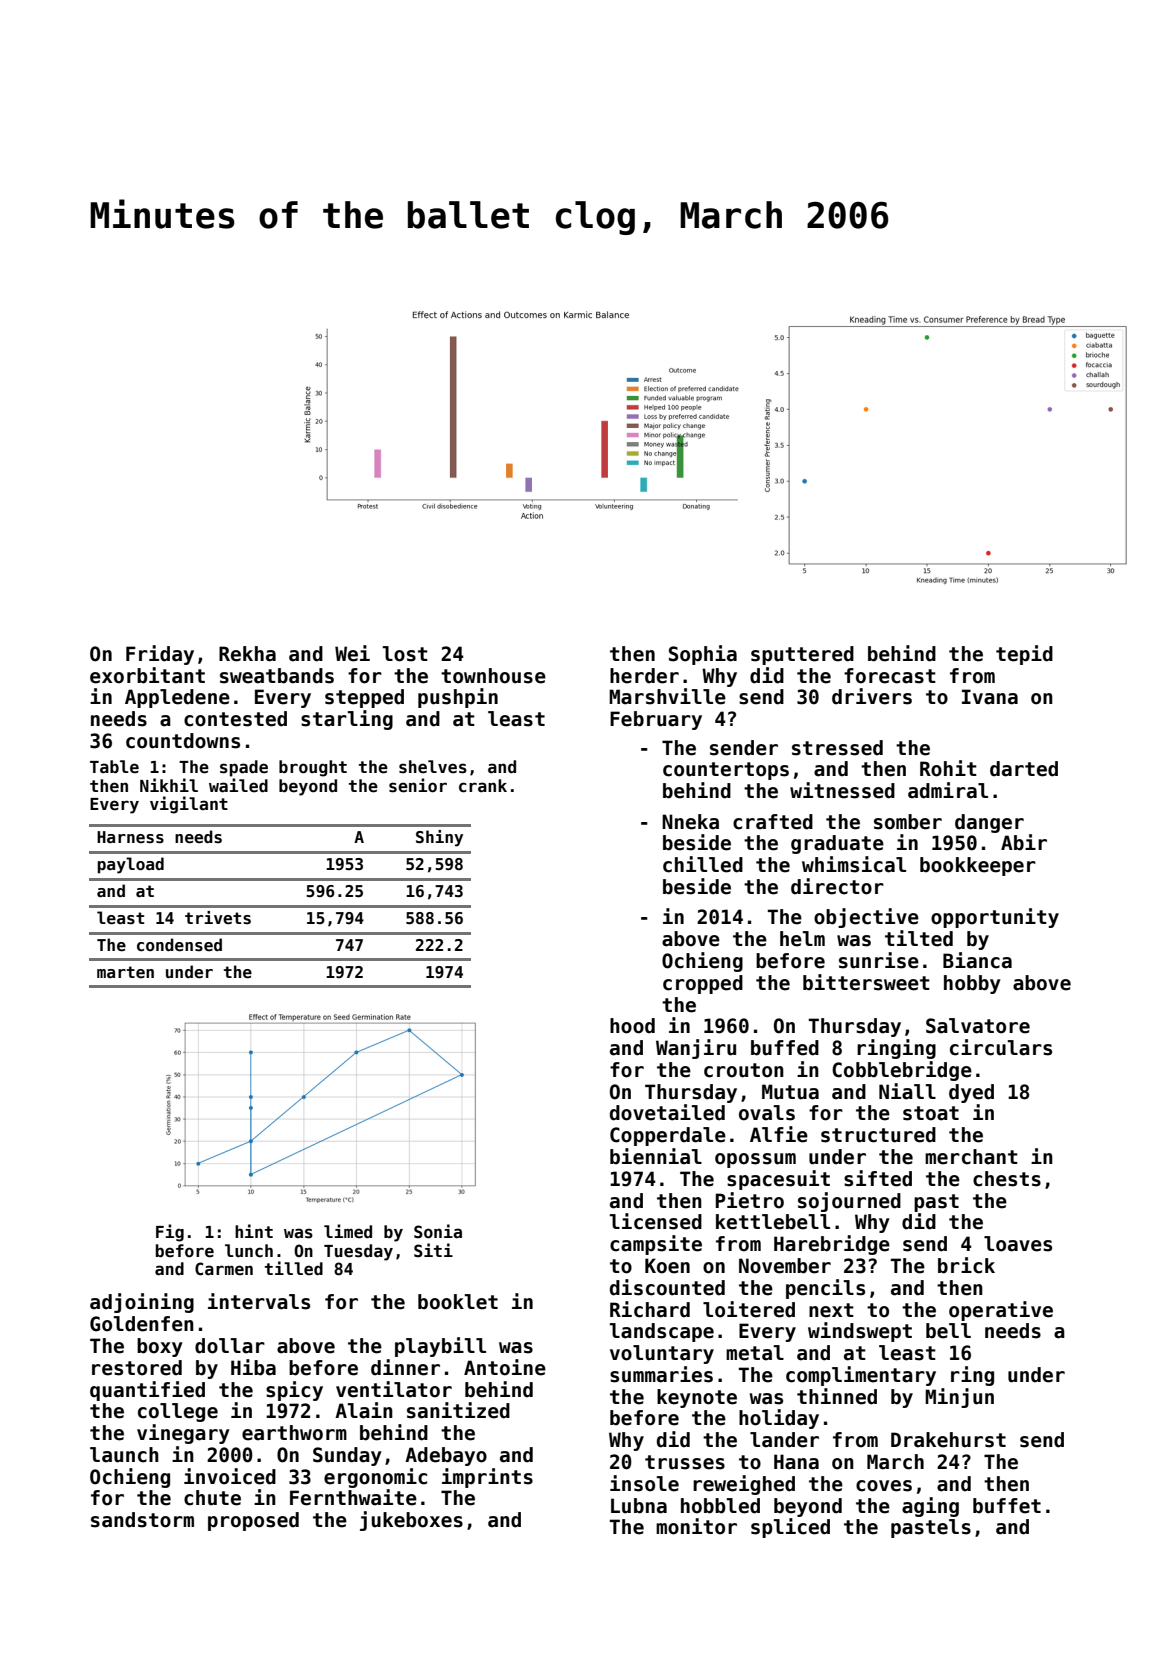 This screenshot has width=1165, height=1654. Describe the element at coordinates (971, 1157) in the screenshot. I see `merchant` at that location.
